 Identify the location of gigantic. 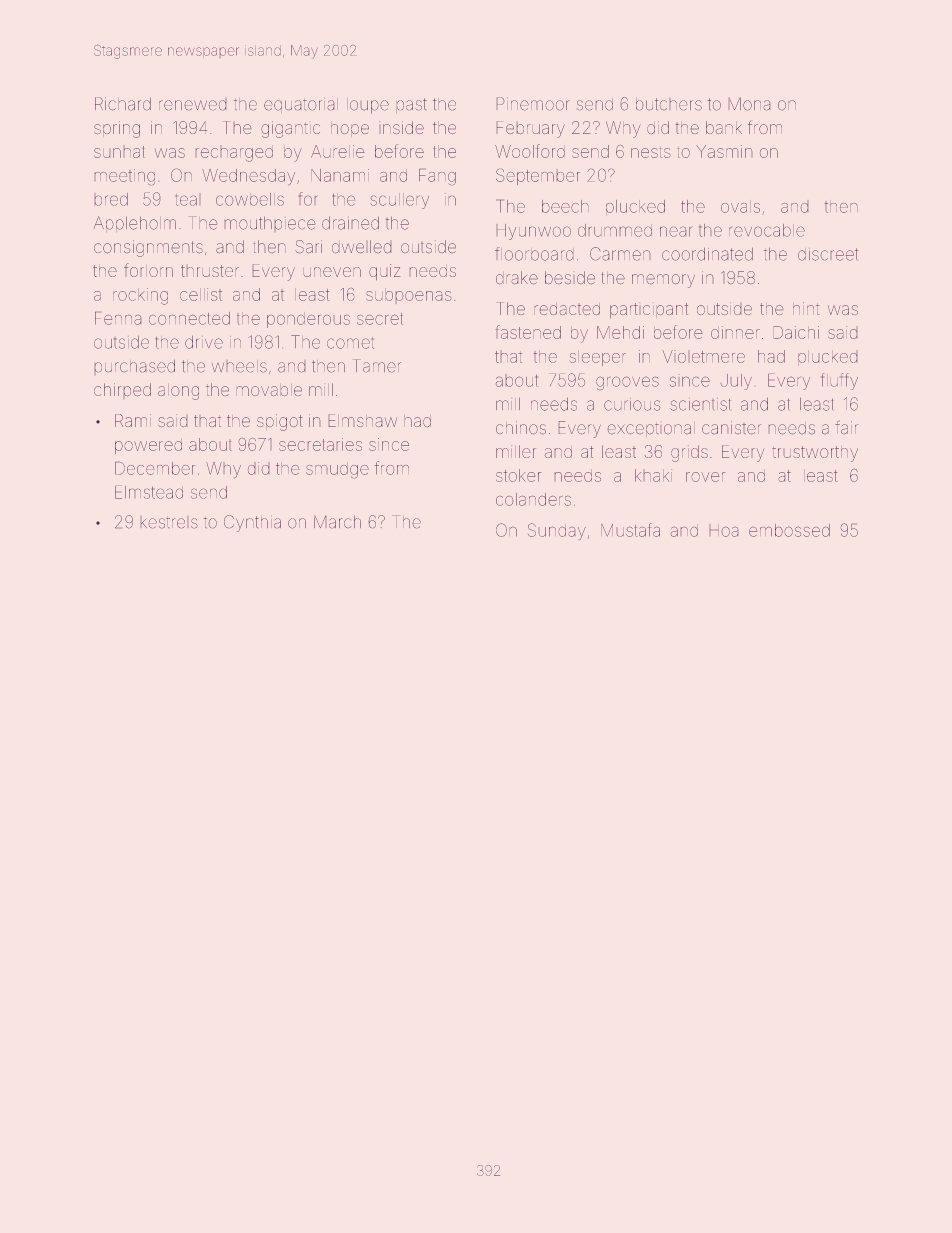
(290, 129).
